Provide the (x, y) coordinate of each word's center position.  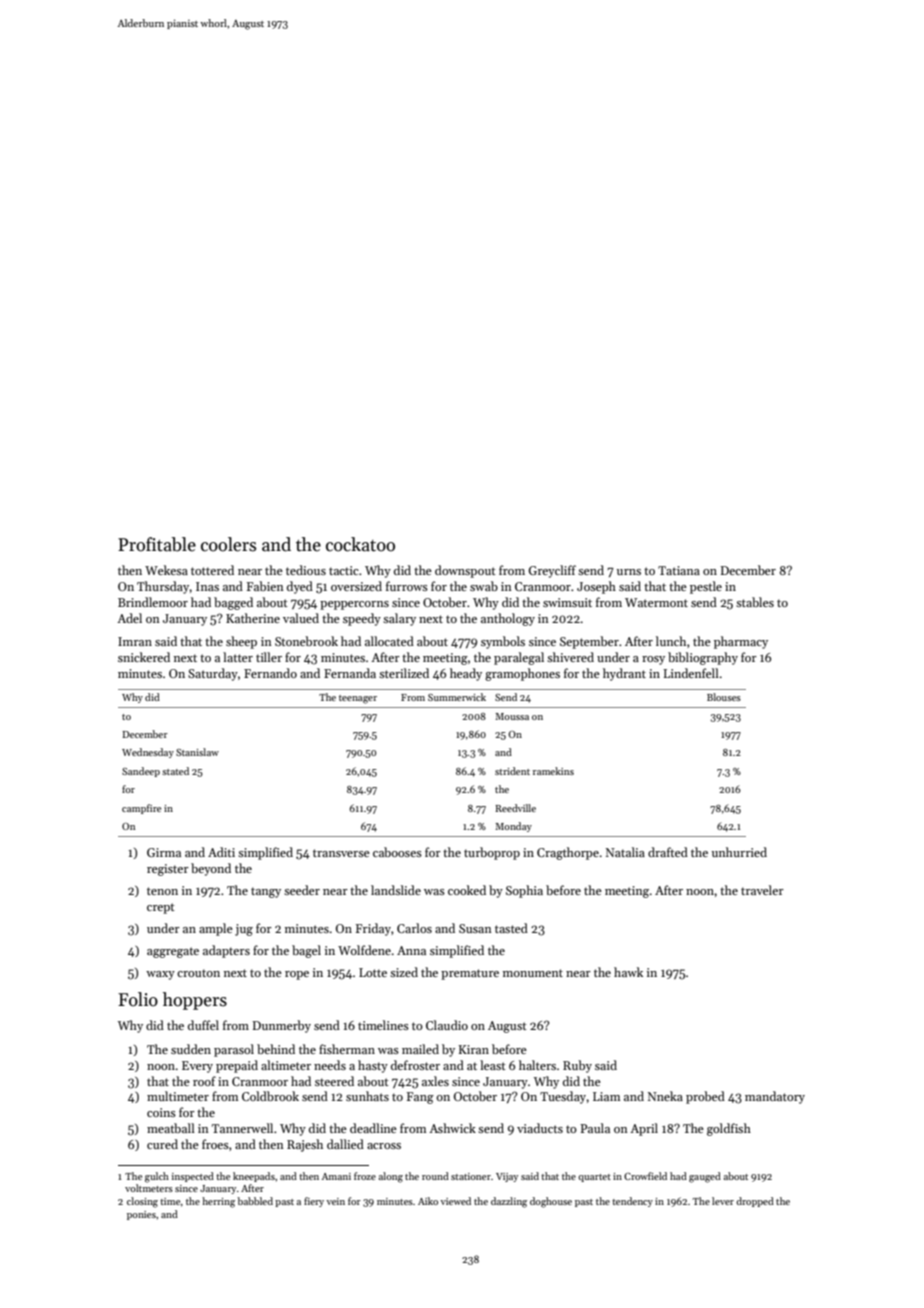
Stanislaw (197, 752)
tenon (162, 891)
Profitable (157, 544)
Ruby (577, 1066)
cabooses (397, 852)
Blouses (724, 697)
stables (755, 602)
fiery (314, 1202)
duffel (203, 1025)
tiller (269, 657)
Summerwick (457, 697)
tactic (344, 570)
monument (533, 973)
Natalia (625, 852)
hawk (628, 972)
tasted (511, 928)
